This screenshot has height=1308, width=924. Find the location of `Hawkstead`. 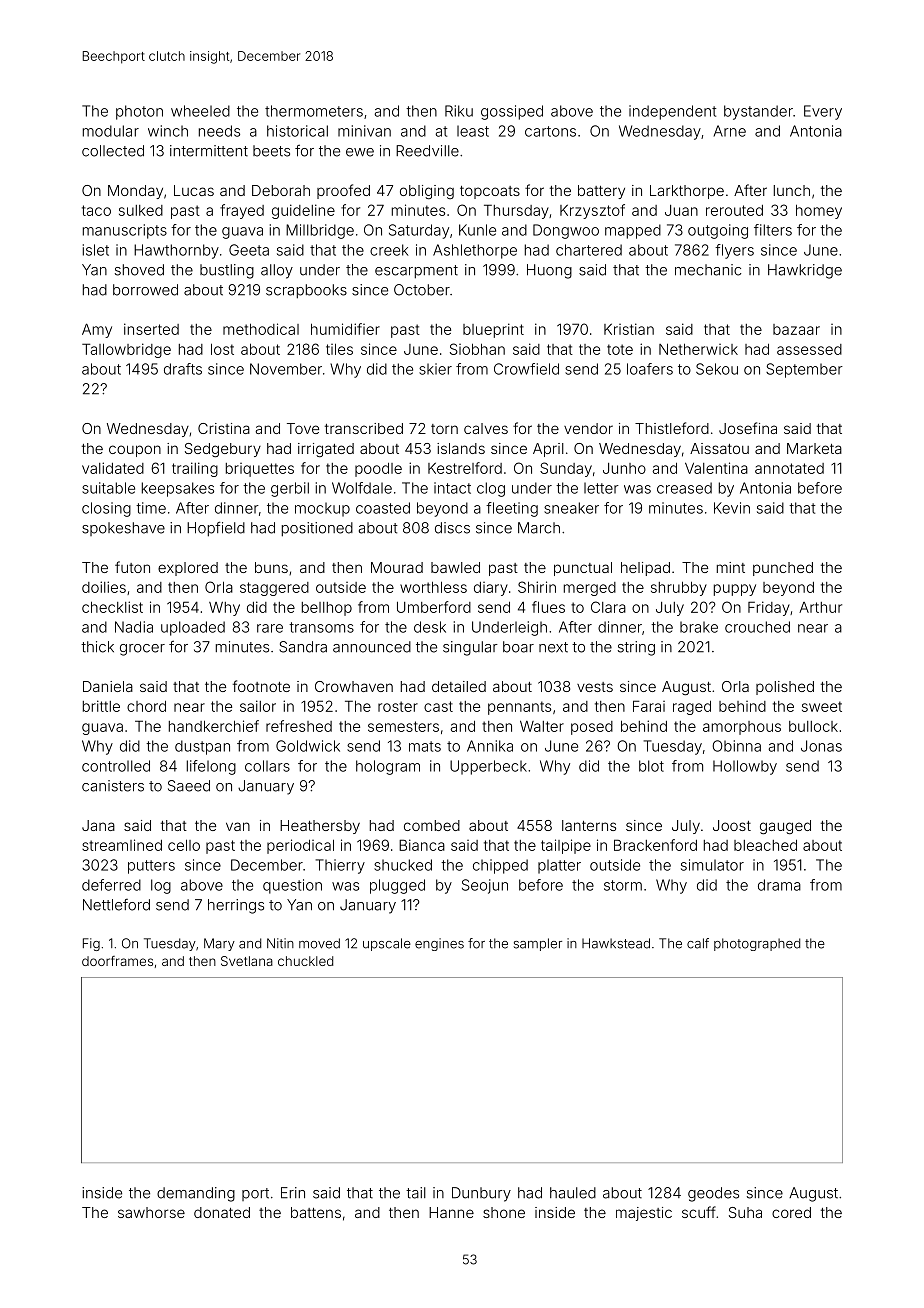

Hawkstead is located at coordinates (616, 943).
